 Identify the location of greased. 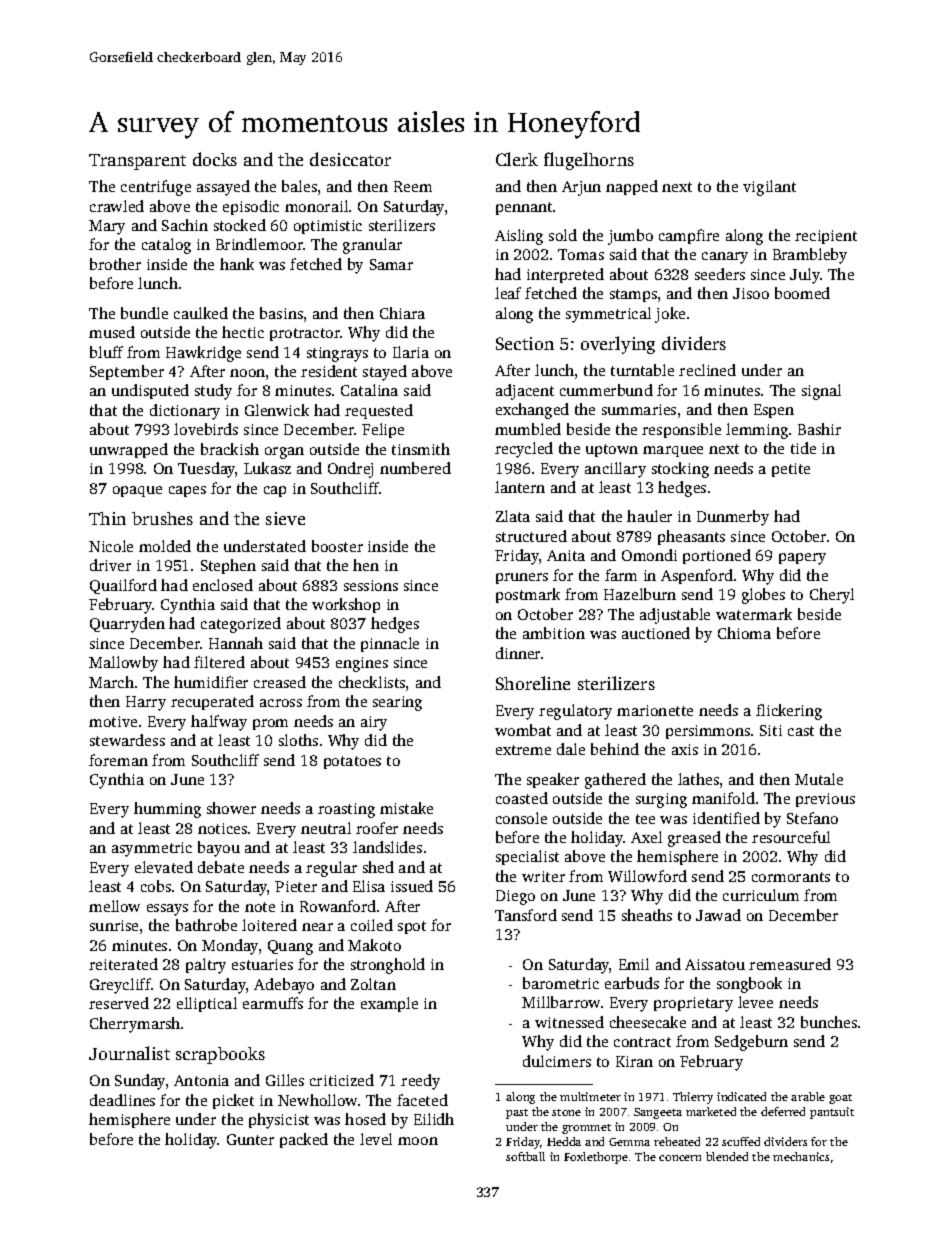
(694, 839).
